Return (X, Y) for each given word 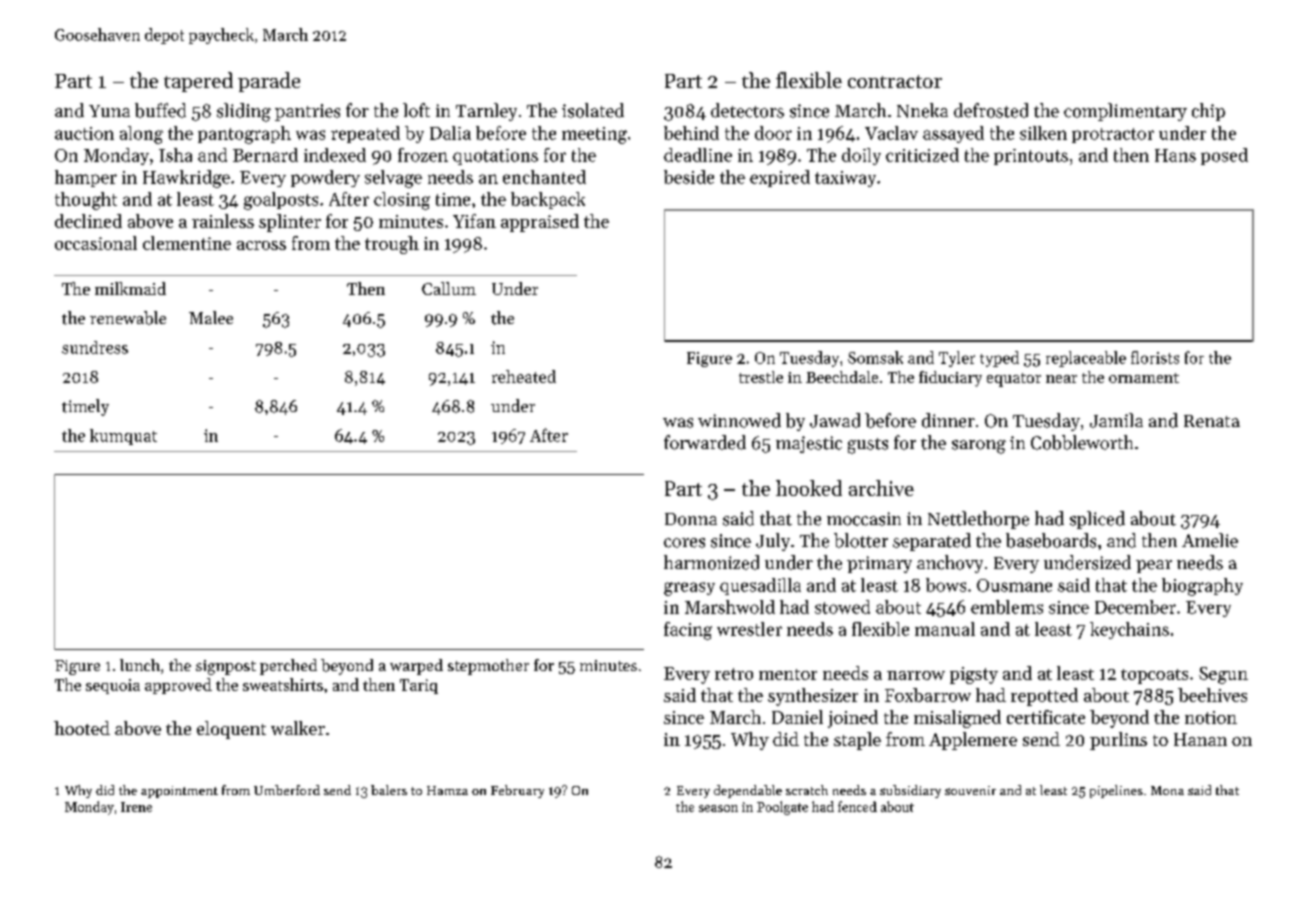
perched (288, 667)
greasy (689, 589)
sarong (979, 447)
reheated (524, 376)
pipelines (1116, 791)
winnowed (739, 420)
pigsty (974, 675)
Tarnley (486, 112)
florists (1155, 357)
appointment (179, 792)
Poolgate (782, 808)
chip (1208, 112)
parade (269, 82)
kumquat (123, 437)
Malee (211, 317)
